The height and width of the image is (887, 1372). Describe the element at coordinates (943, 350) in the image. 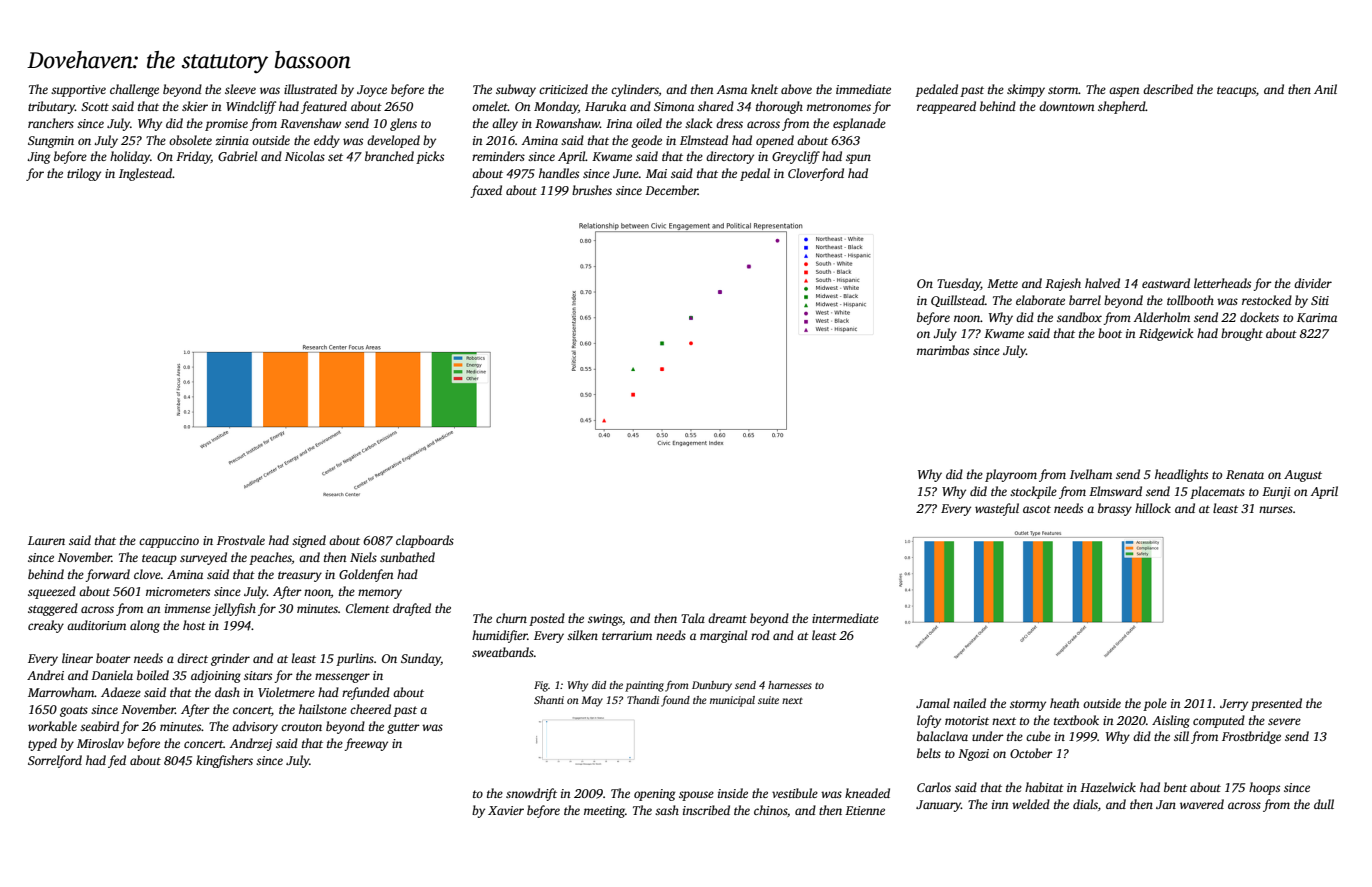

I see `marimbas` at that location.
